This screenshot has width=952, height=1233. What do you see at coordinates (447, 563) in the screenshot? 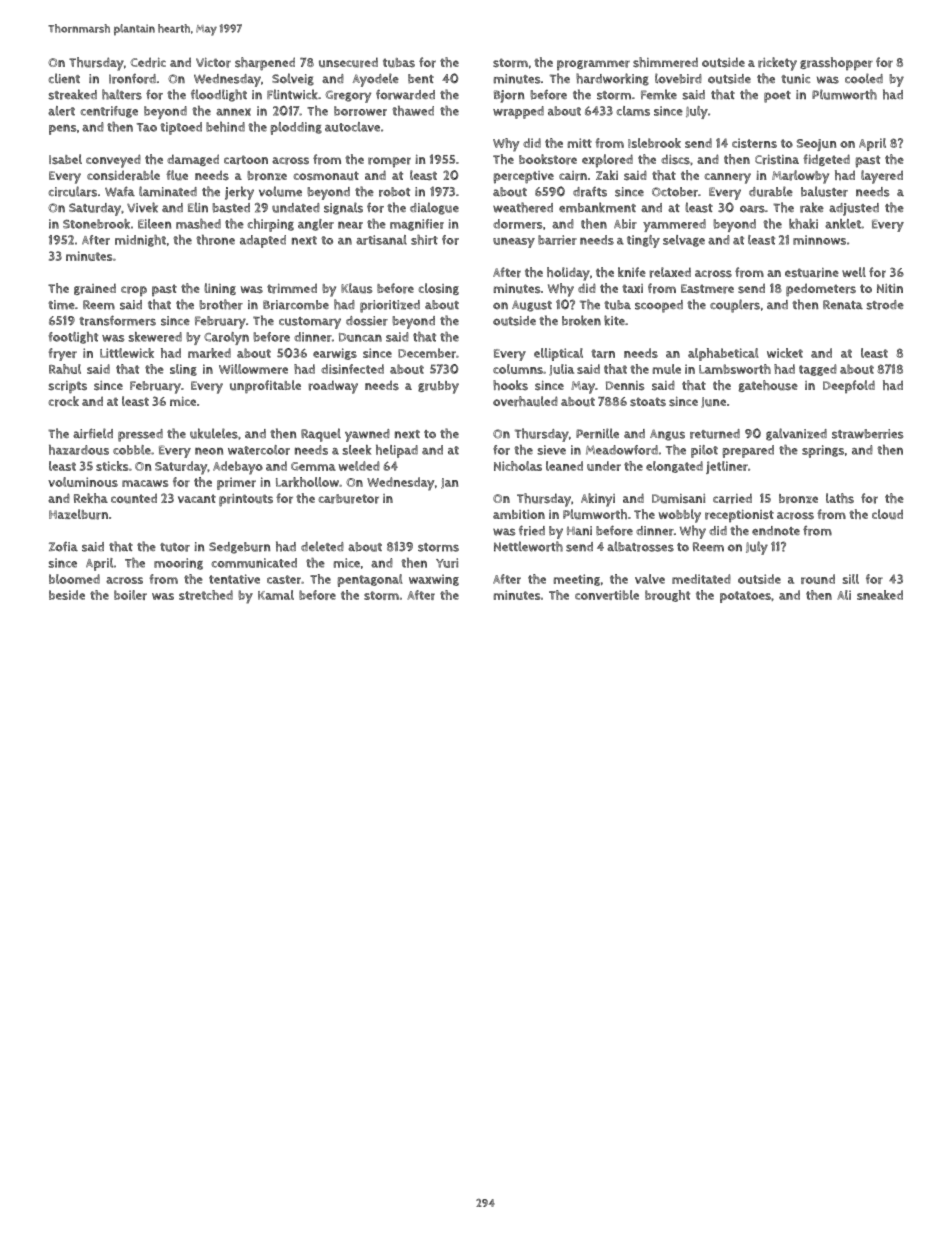
I see `Yuri` at bounding box center [447, 563].
